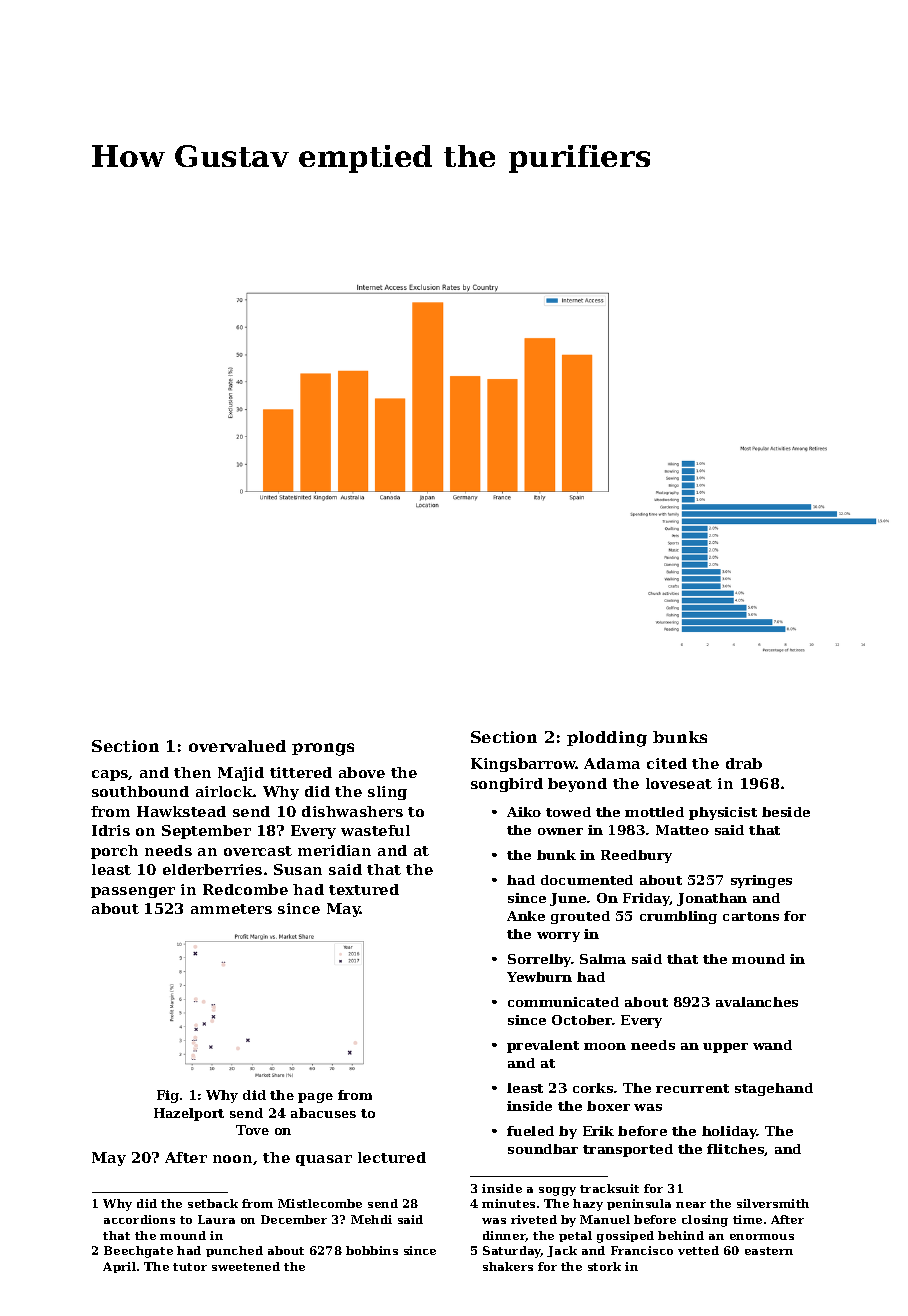 This page has height=1316, width=908. What do you see at coordinates (560, 831) in the page?
I see `owner` at bounding box center [560, 831].
